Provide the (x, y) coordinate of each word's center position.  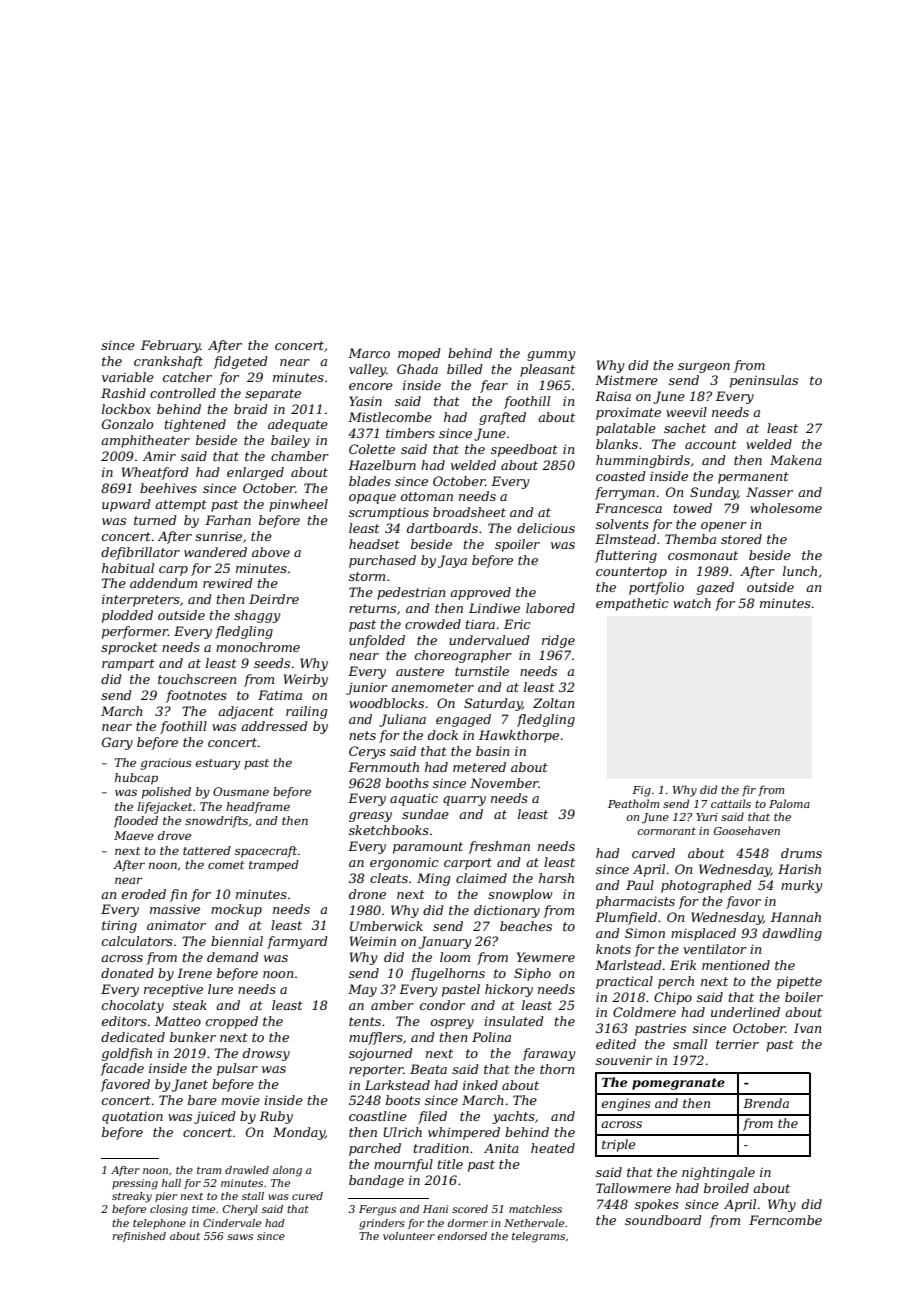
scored (470, 1209)
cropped (232, 1022)
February (170, 346)
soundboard (663, 1220)
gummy (551, 356)
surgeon (704, 368)
